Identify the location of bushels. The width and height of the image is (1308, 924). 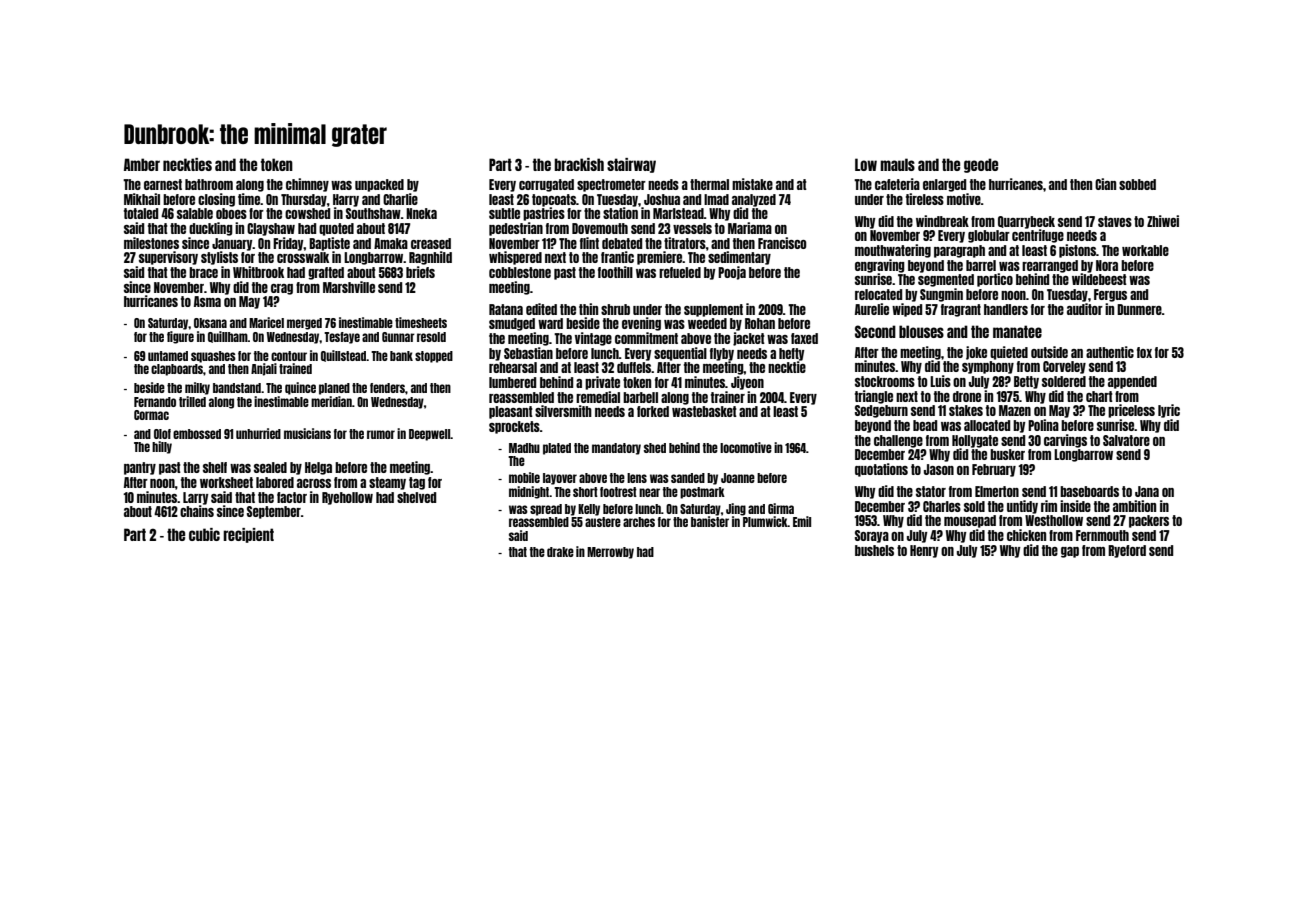
(874, 550).
